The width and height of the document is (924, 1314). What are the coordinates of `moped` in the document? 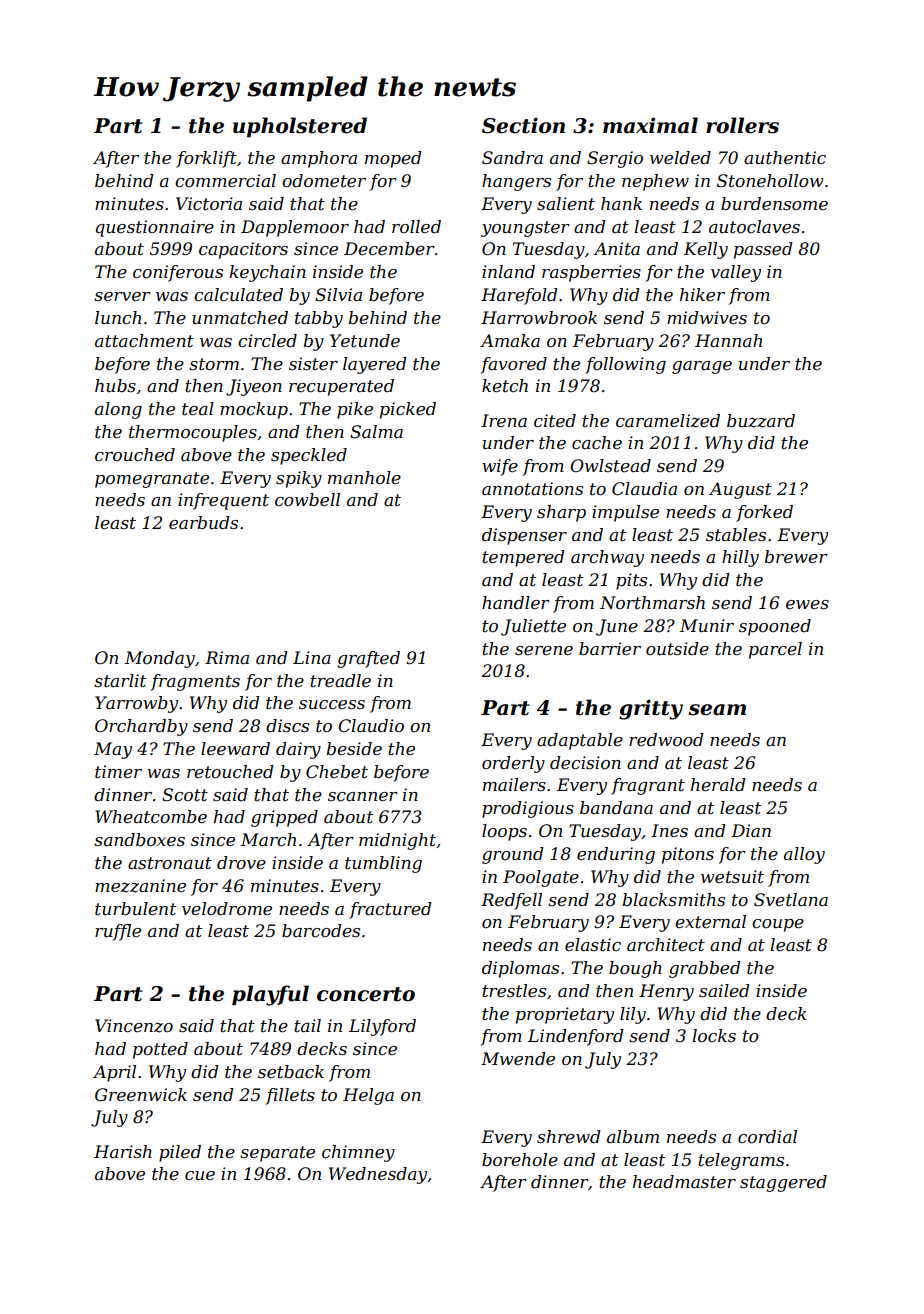 It's located at (393, 159).
